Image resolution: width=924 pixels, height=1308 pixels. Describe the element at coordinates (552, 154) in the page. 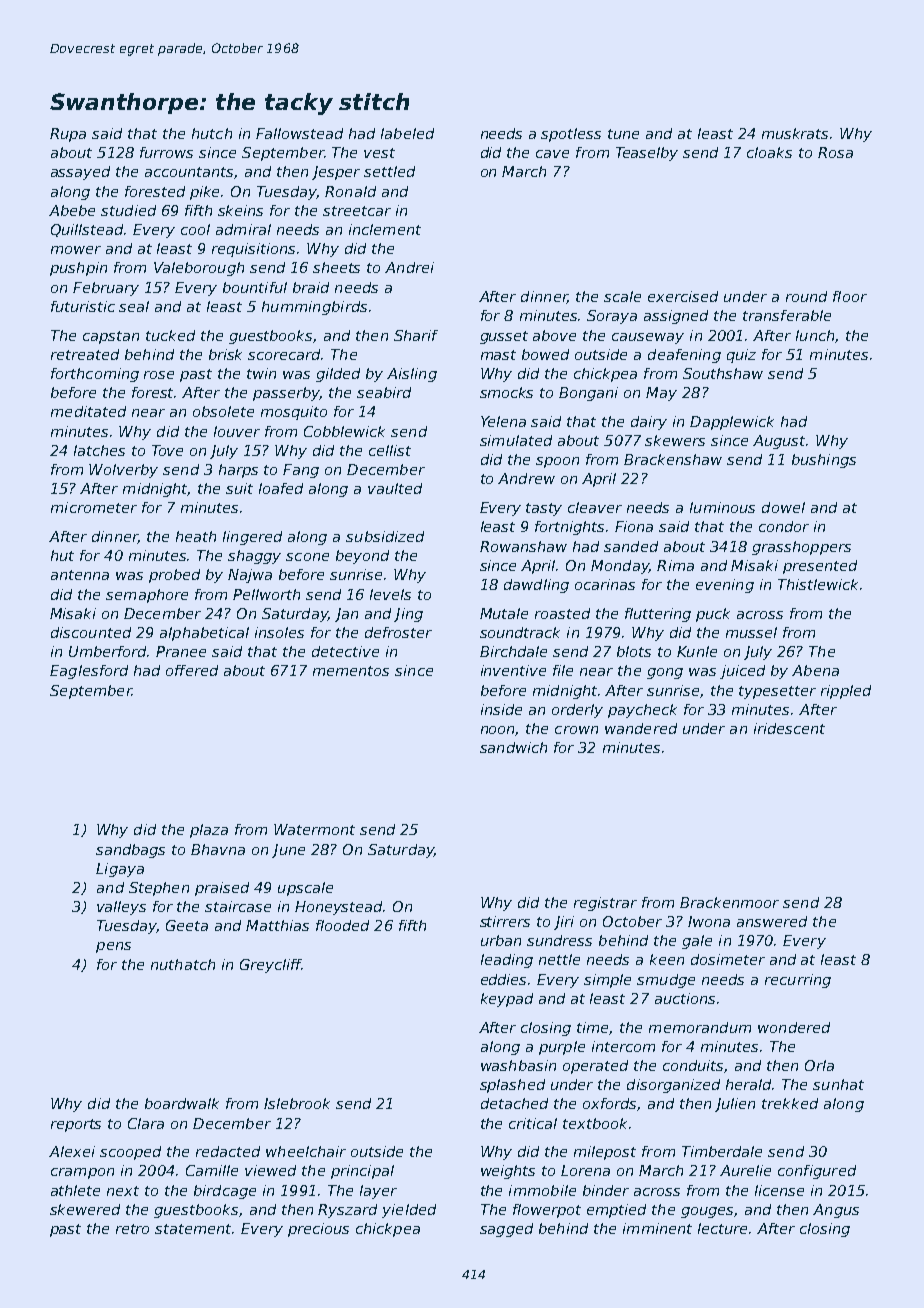

I see `cave` at that location.
